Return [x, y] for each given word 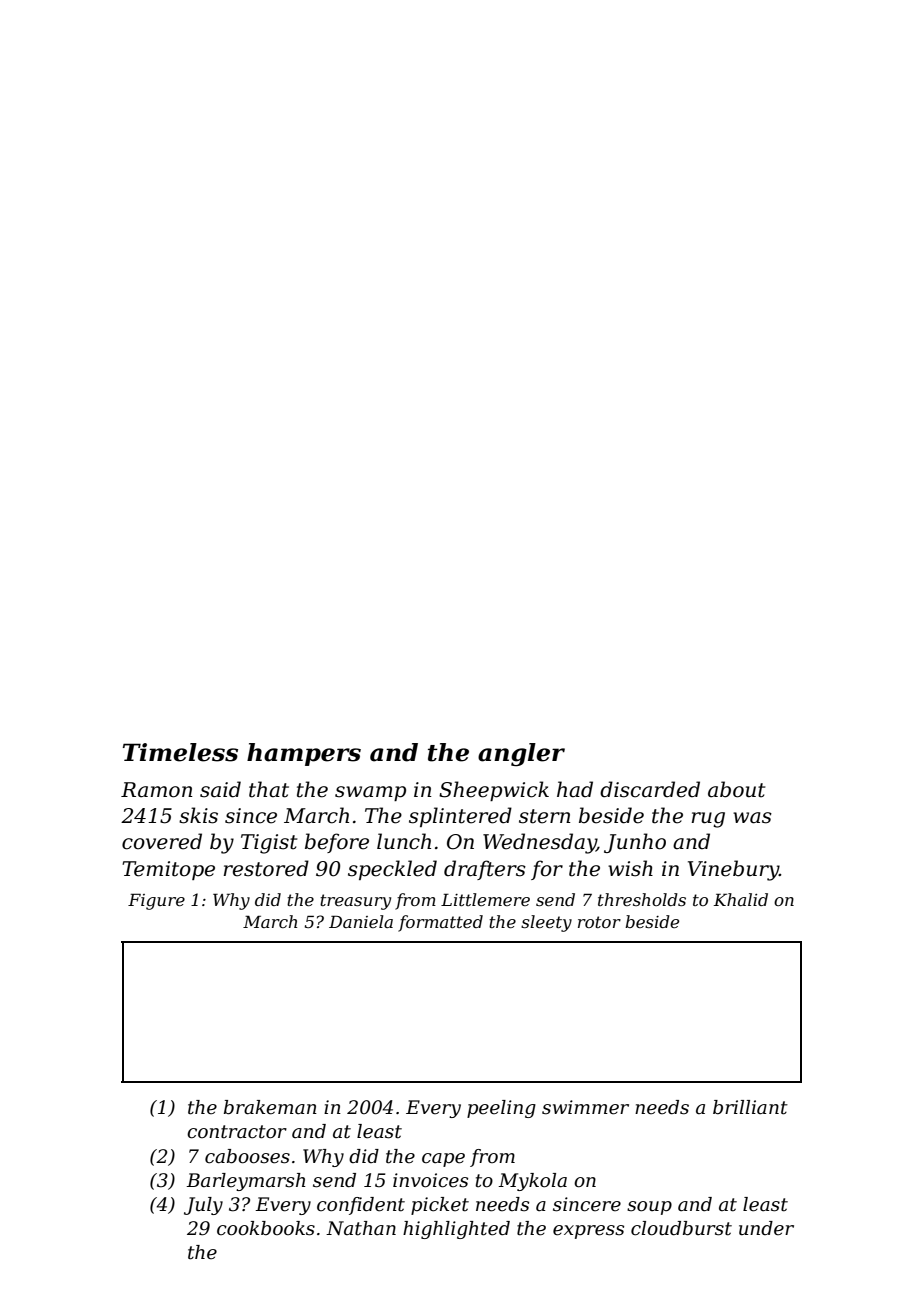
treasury [355, 902]
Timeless [180, 752]
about [736, 789]
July [203, 1206]
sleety [546, 923]
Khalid [741, 899]
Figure [156, 901]
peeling [501, 1109]
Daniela [361, 921]
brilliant [750, 1107]
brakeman [270, 1107]
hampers [304, 754]
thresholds [642, 899]
